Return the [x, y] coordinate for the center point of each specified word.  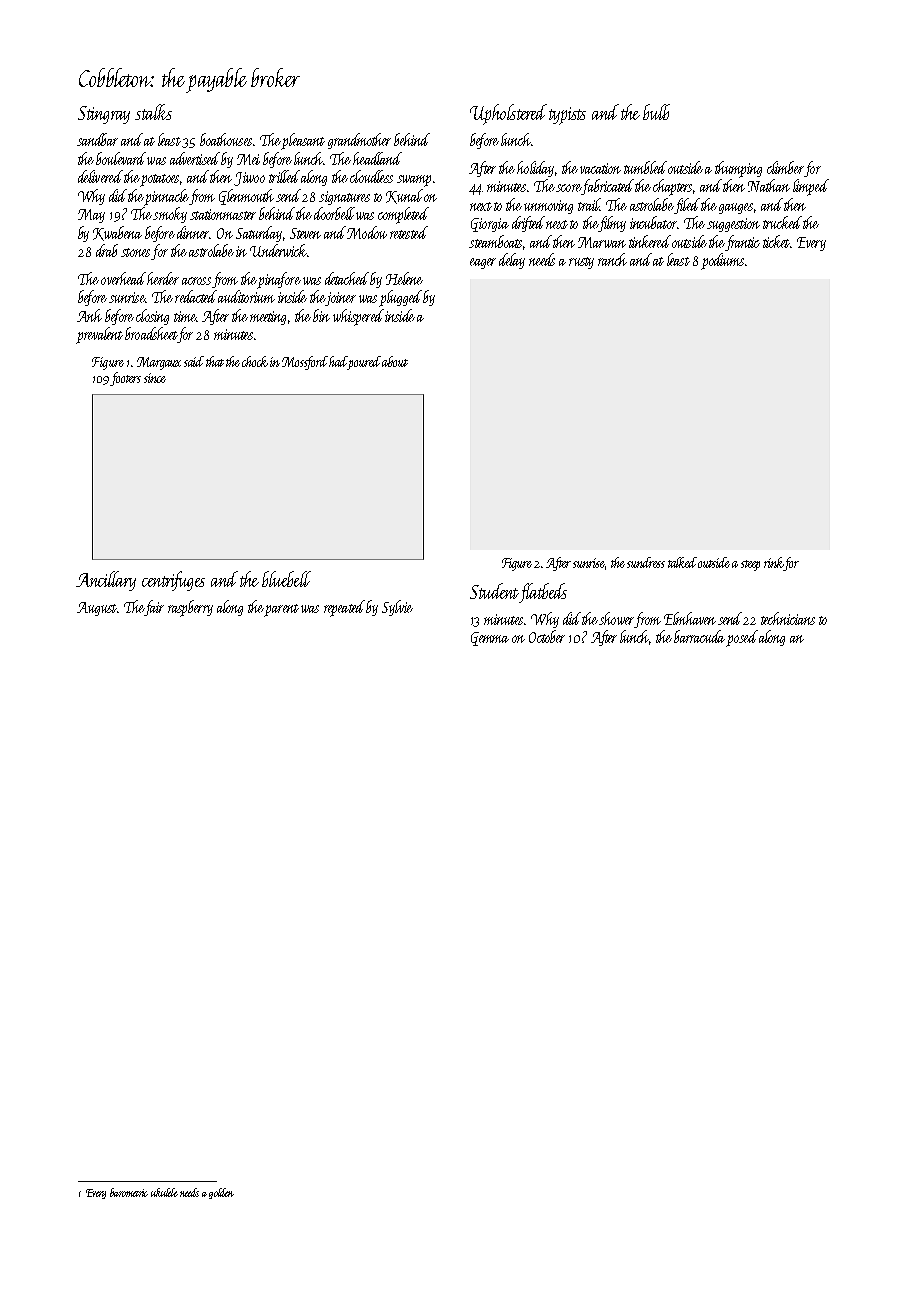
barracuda [699, 636]
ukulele [164, 1192]
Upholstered [508, 114]
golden [221, 1193]
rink [774, 564]
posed [742, 638]
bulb [656, 112]
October [547, 636]
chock [255, 361]
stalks [153, 112]
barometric [129, 1192]
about [395, 361]
